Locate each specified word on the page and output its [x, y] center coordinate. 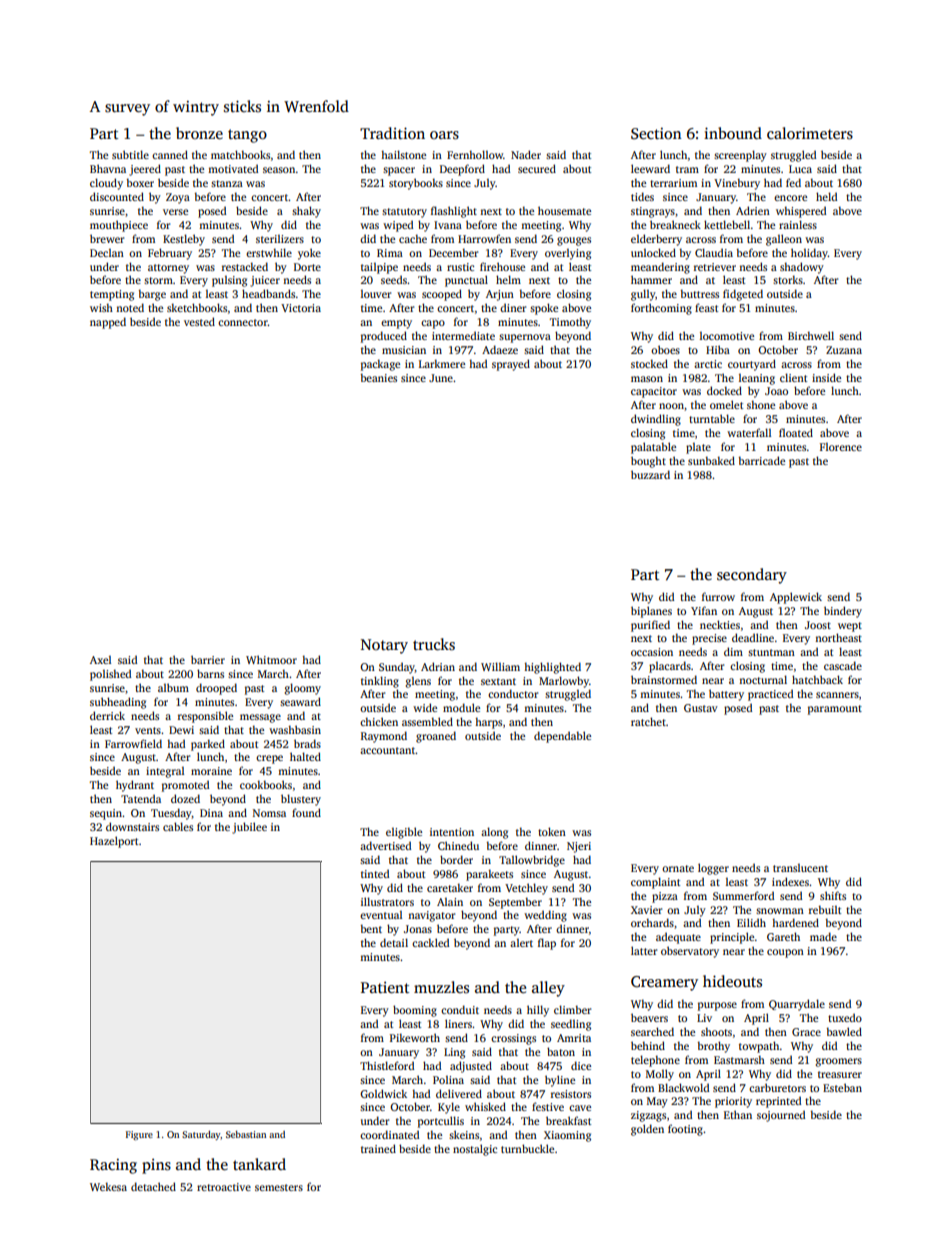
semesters [279, 1187]
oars [444, 135]
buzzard [650, 474]
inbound [733, 133]
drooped [216, 689]
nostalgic [475, 1150]
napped [108, 323]
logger [713, 869]
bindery [843, 612]
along [494, 833]
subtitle [130, 154]
